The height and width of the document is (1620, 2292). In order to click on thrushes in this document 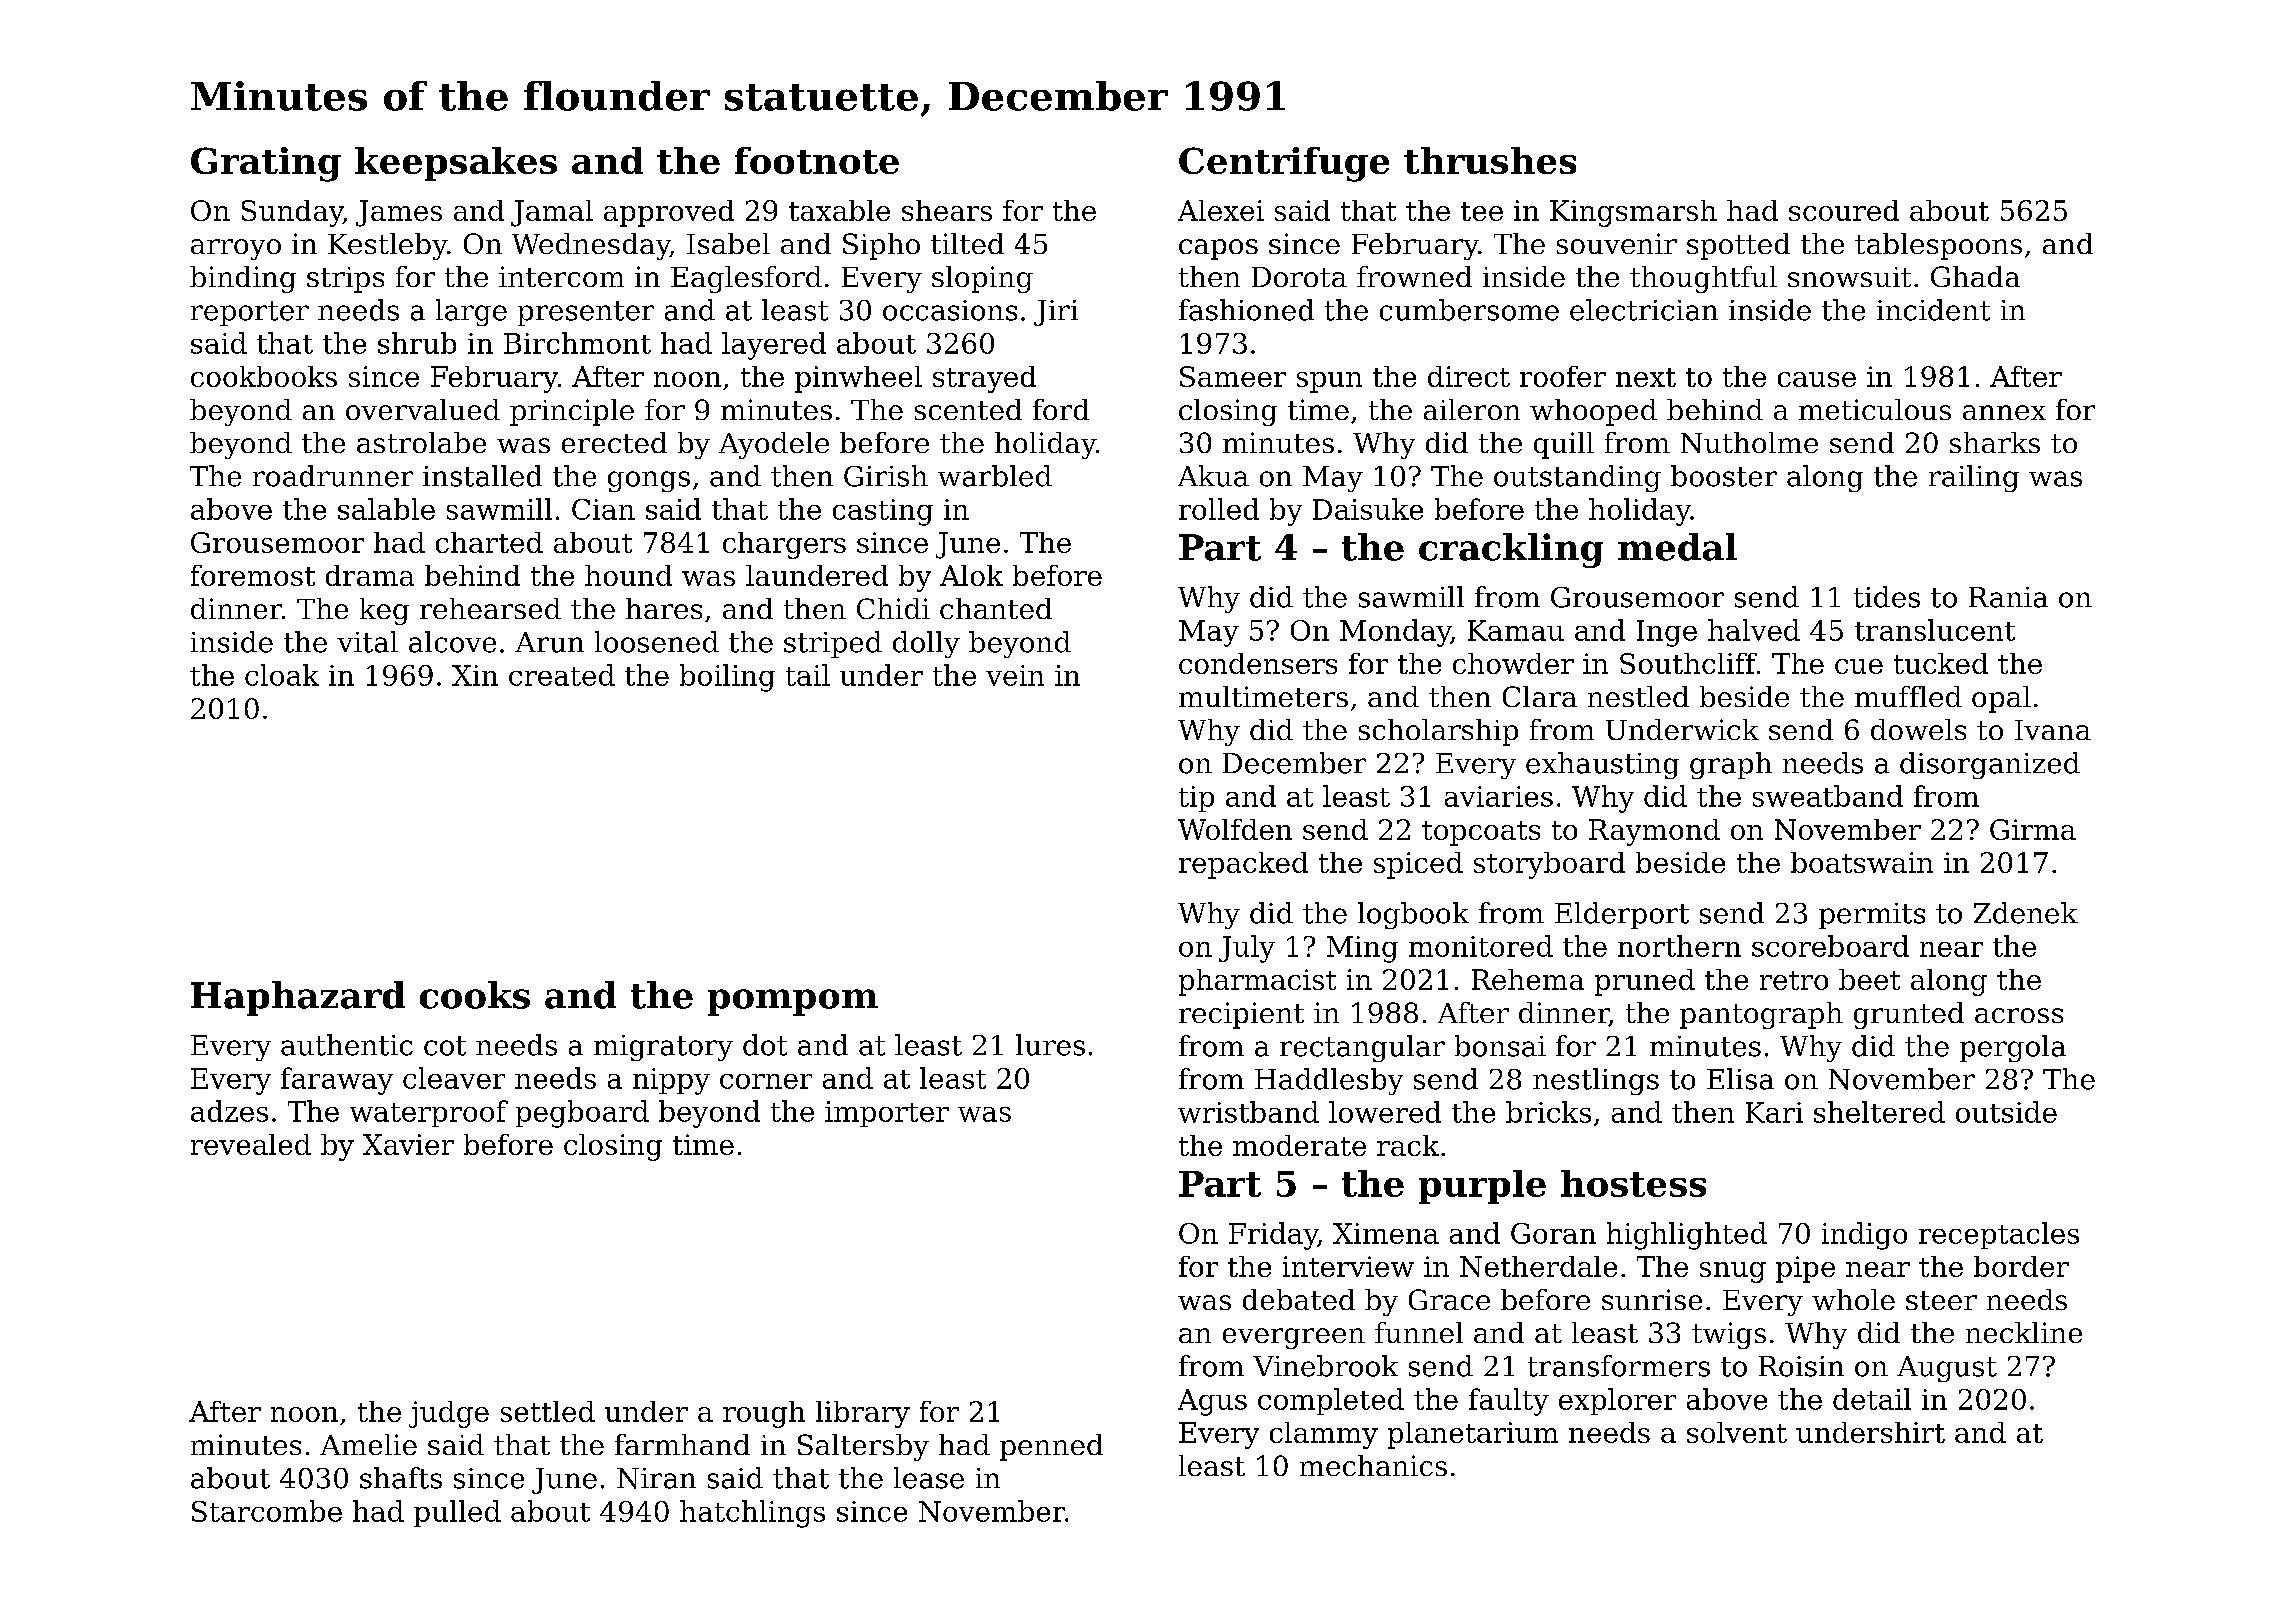, I will do `click(1490, 160)`.
